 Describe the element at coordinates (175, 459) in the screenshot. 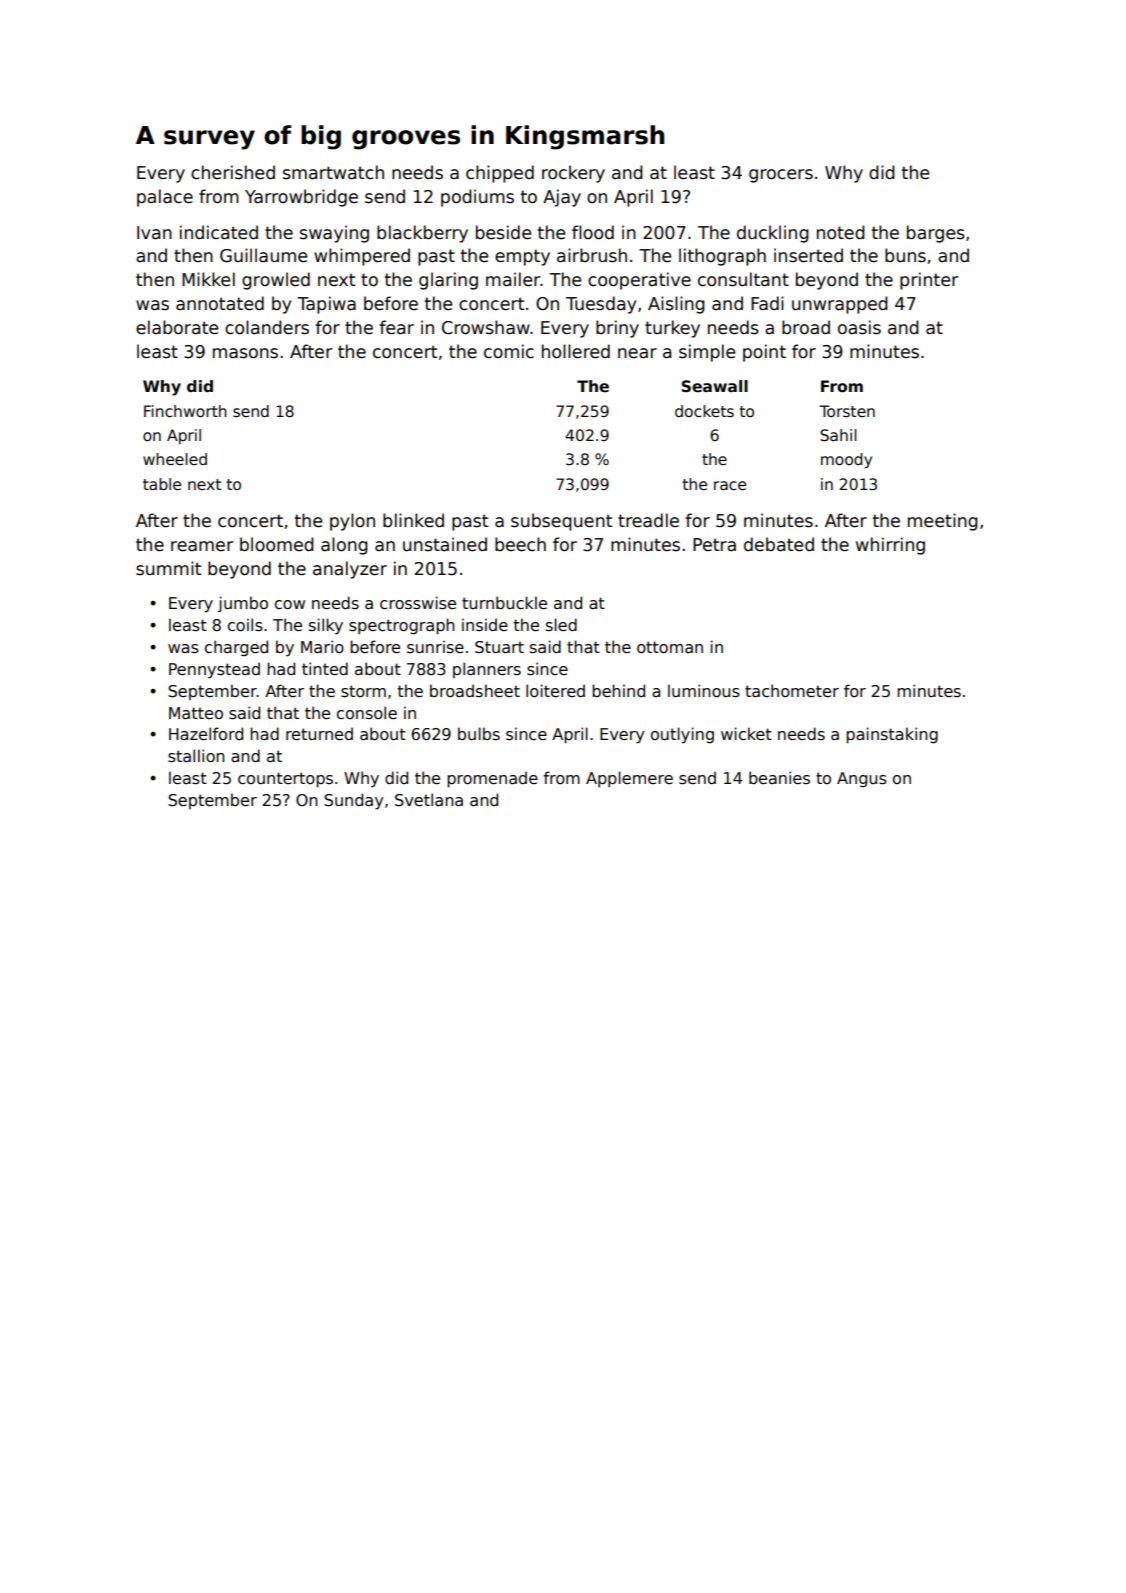

I see `wheeled` at that location.
